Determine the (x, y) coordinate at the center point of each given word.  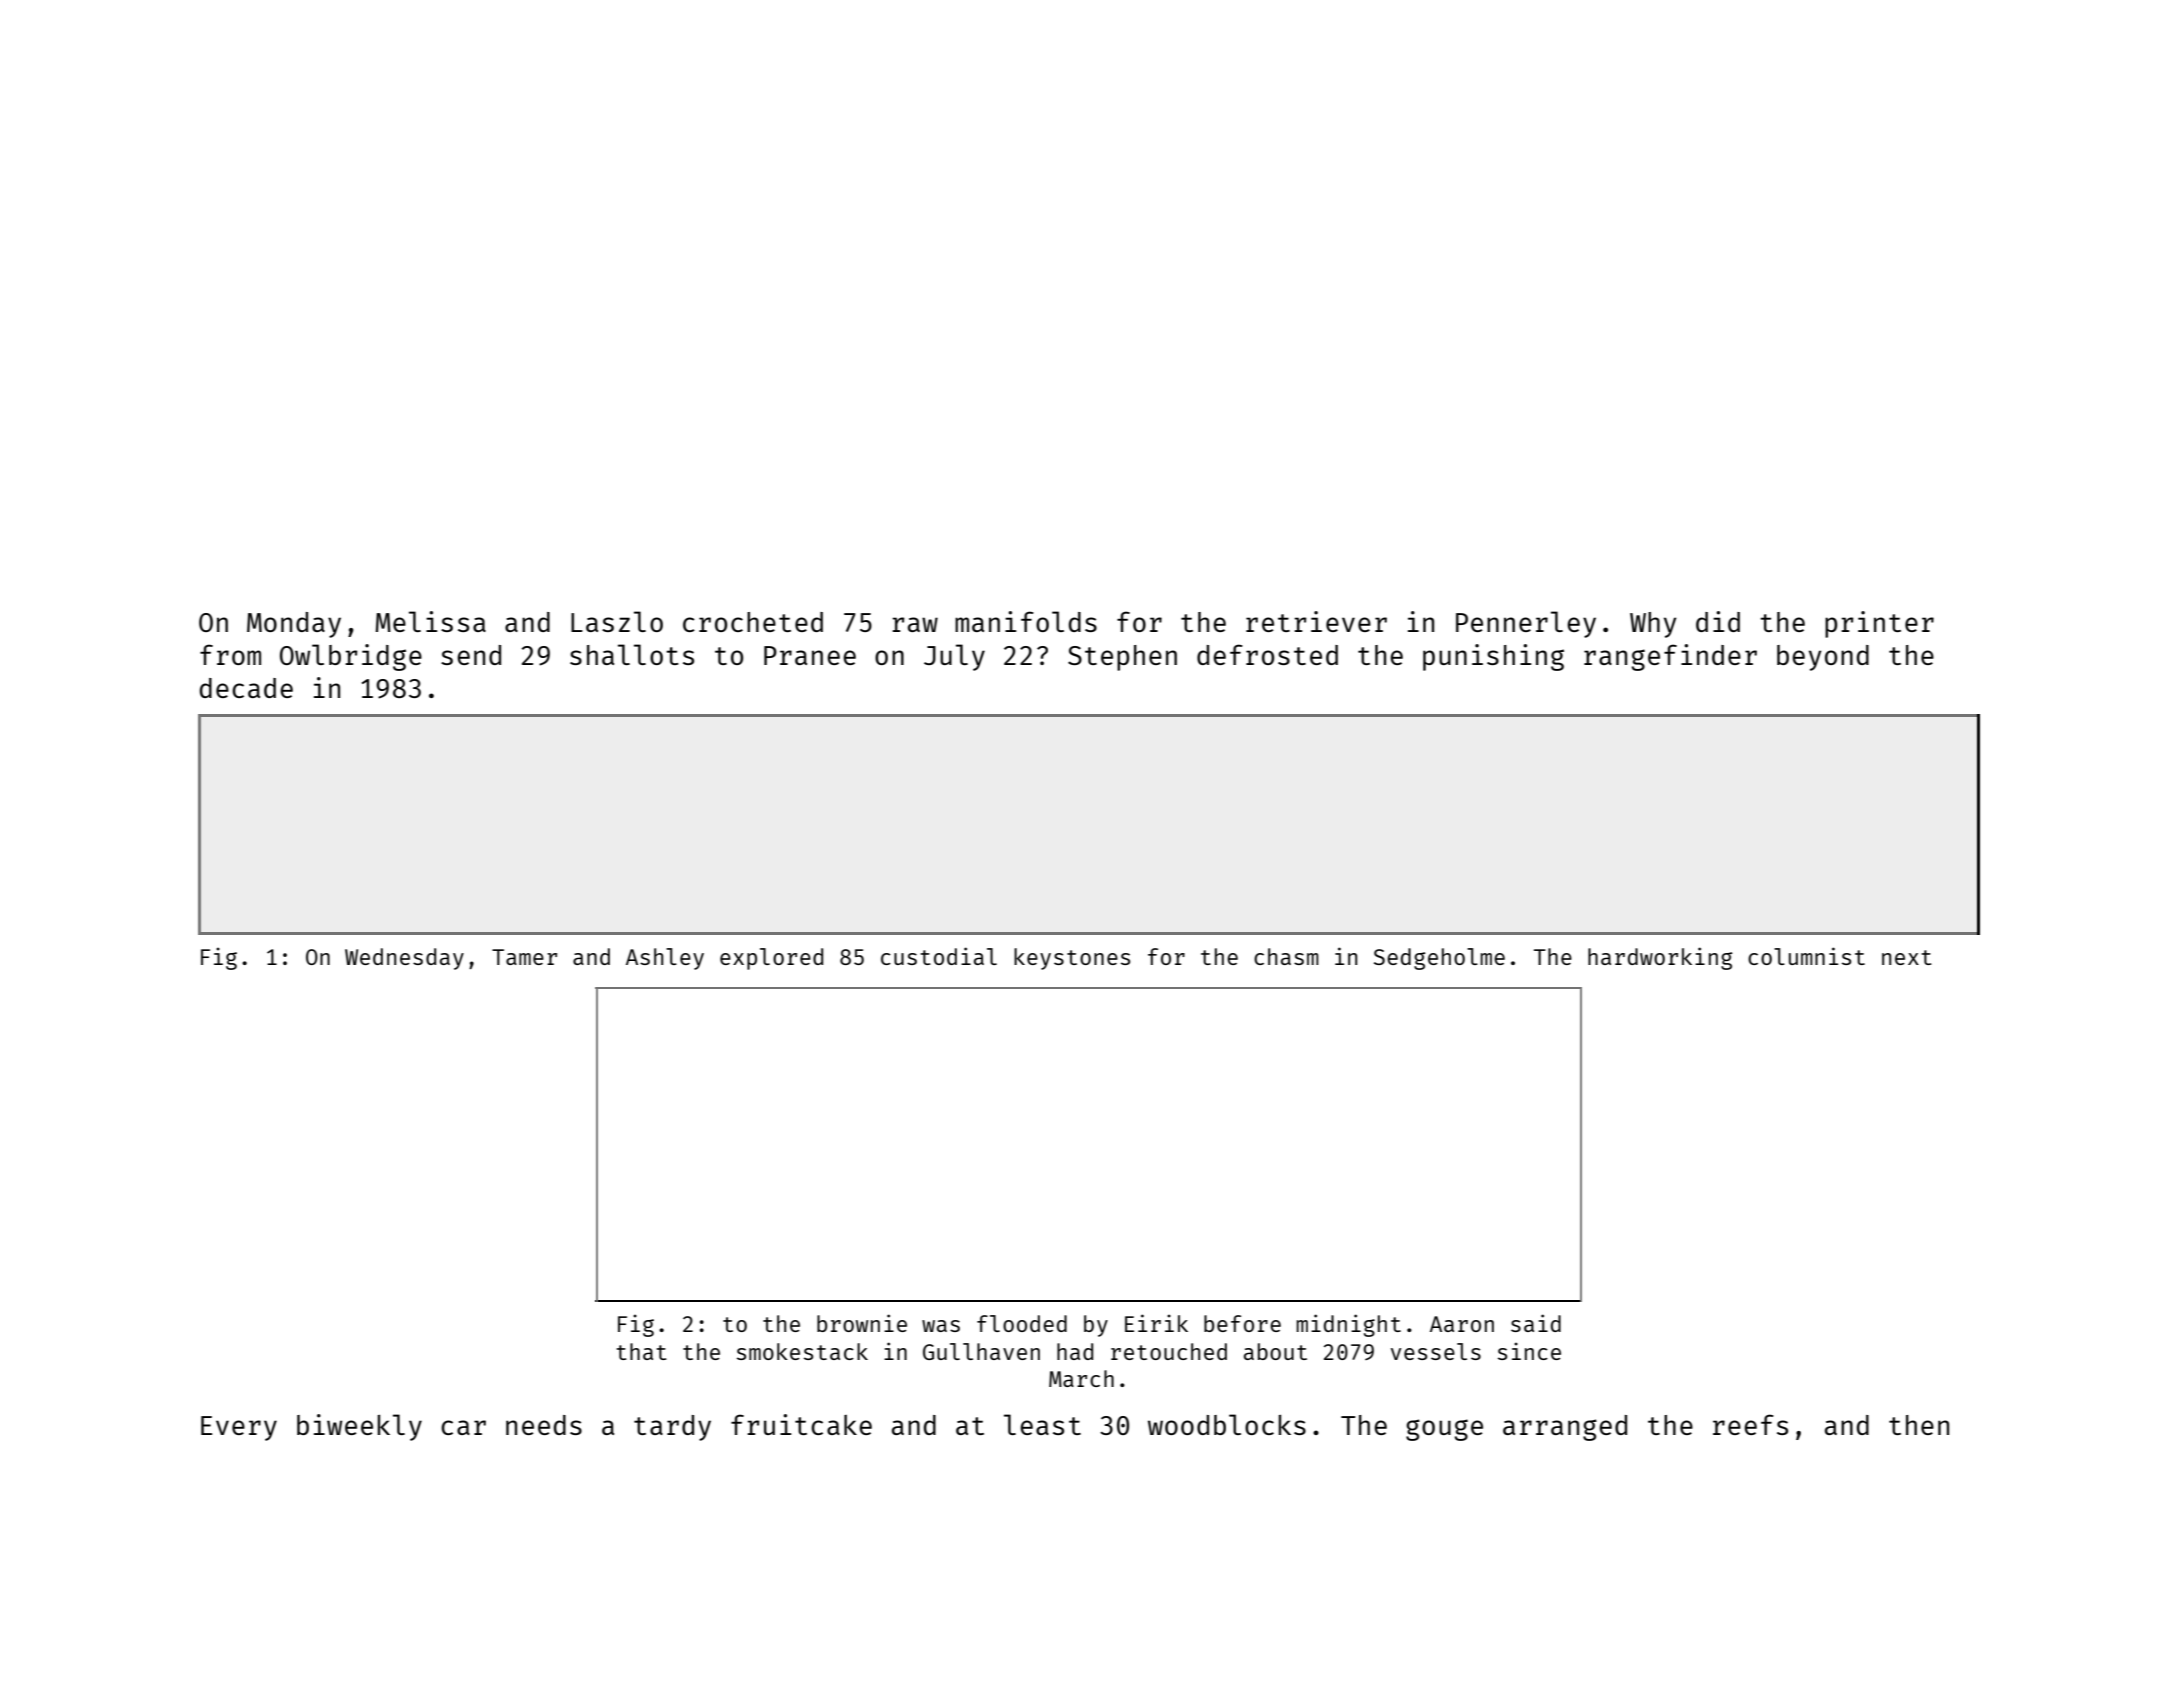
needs (544, 1425)
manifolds (1026, 621)
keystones (1072, 959)
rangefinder (1670, 657)
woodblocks (1227, 1424)
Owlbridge (351, 657)
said (1536, 1323)
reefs (1750, 1424)
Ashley (665, 959)
